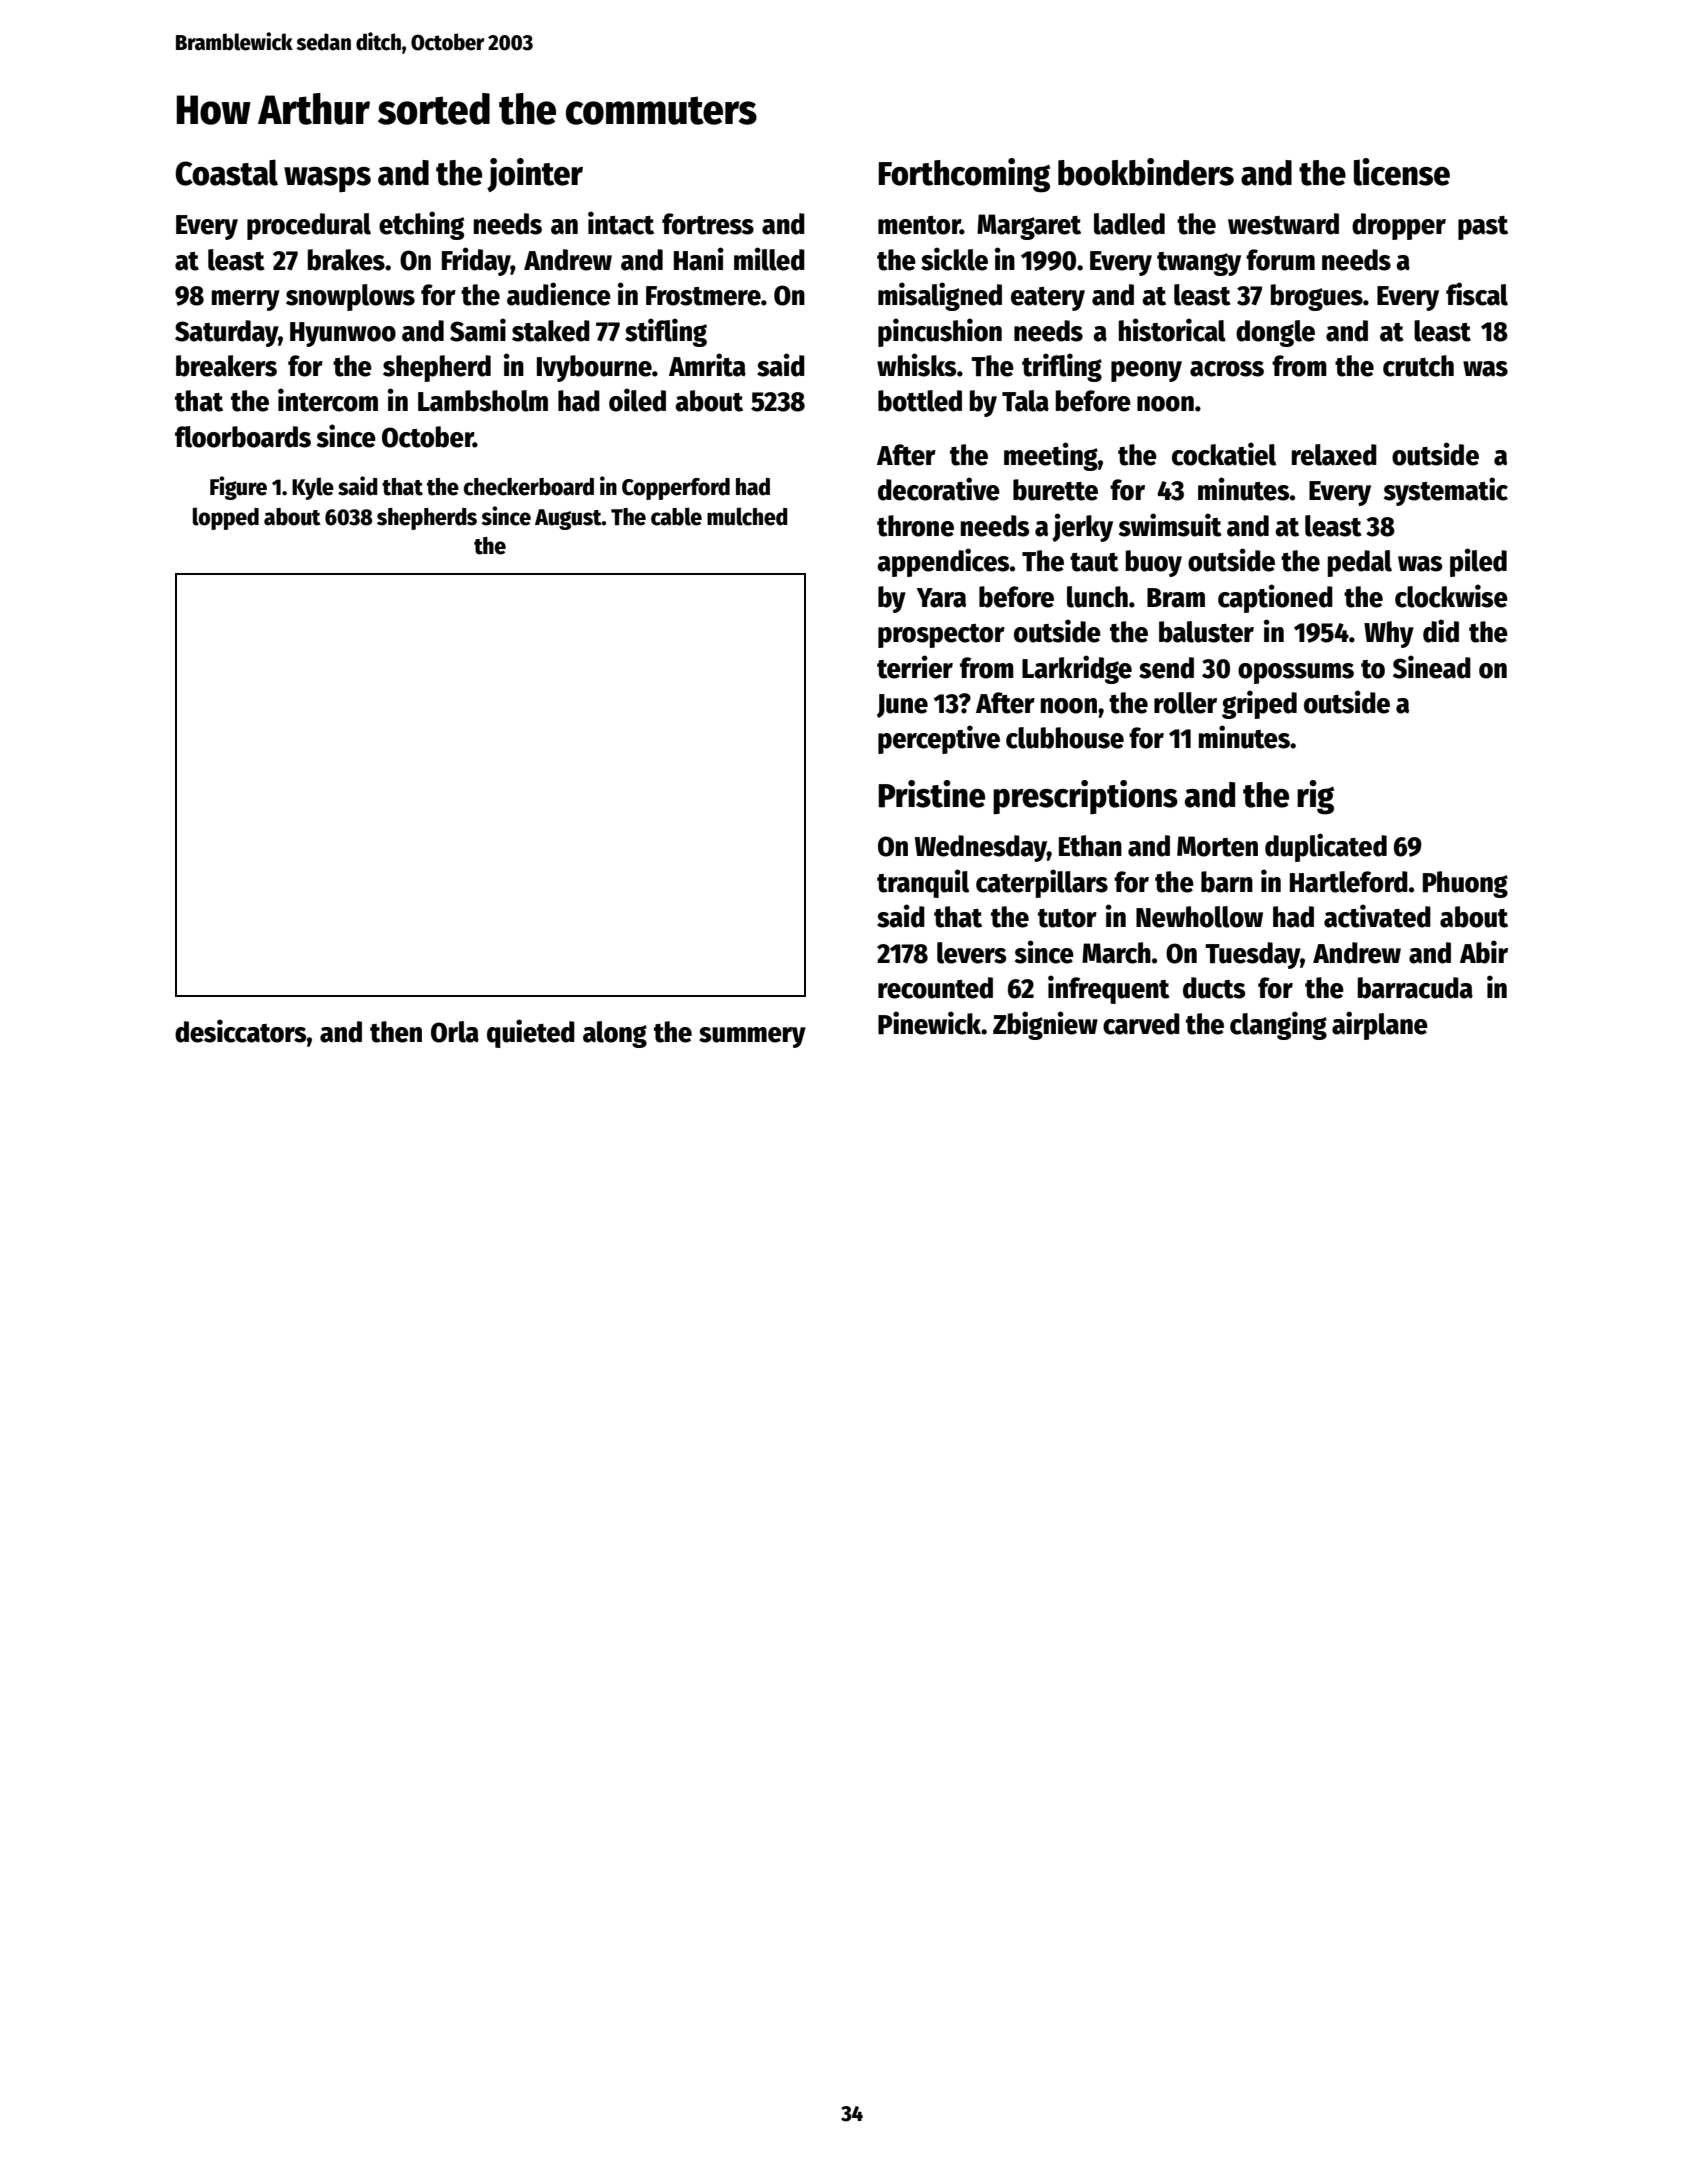  Describe the element at coordinates (1483, 228) in the image. I see `past` at that location.
